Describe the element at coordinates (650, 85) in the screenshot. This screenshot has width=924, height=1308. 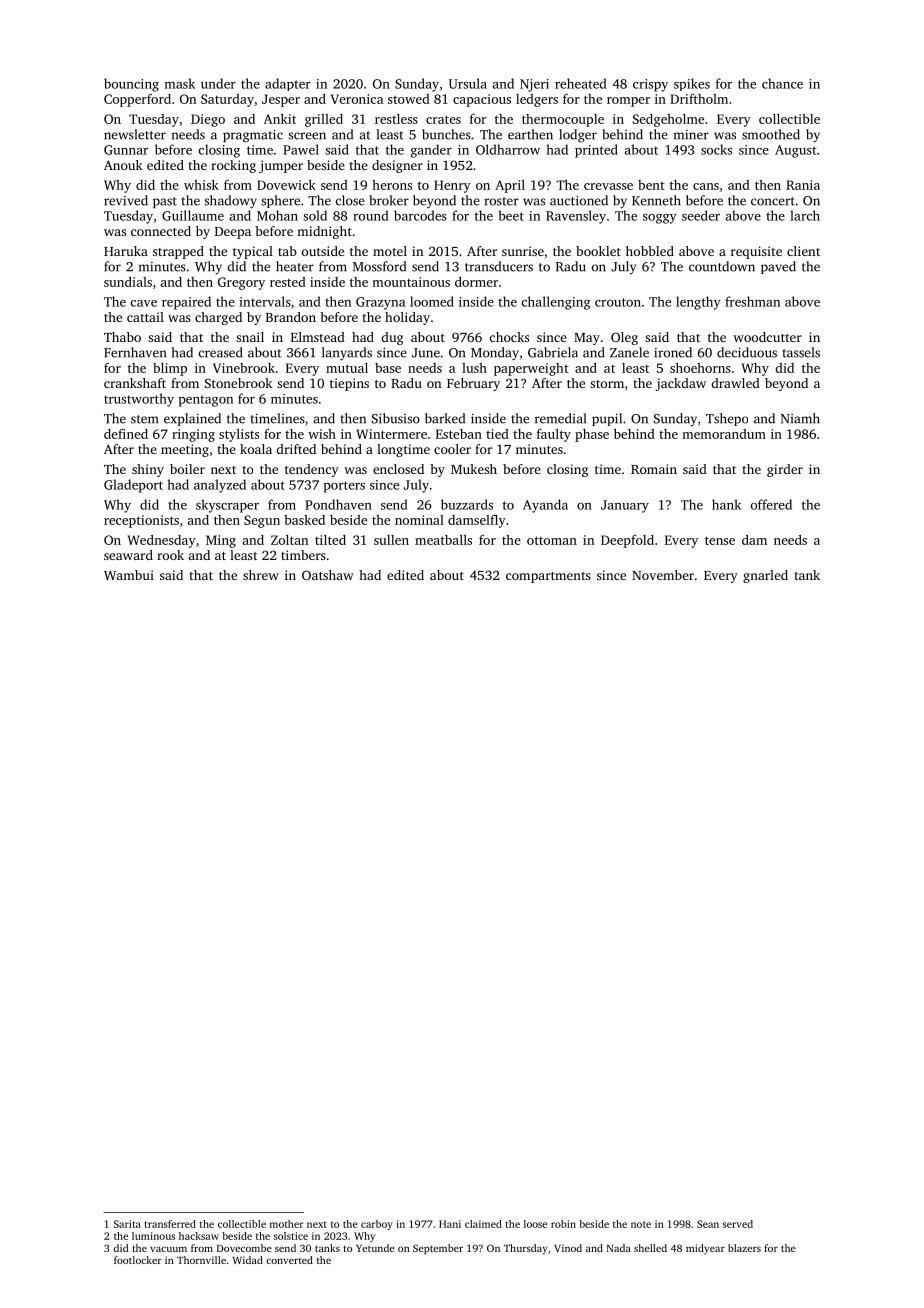
I see `crispy` at that location.
